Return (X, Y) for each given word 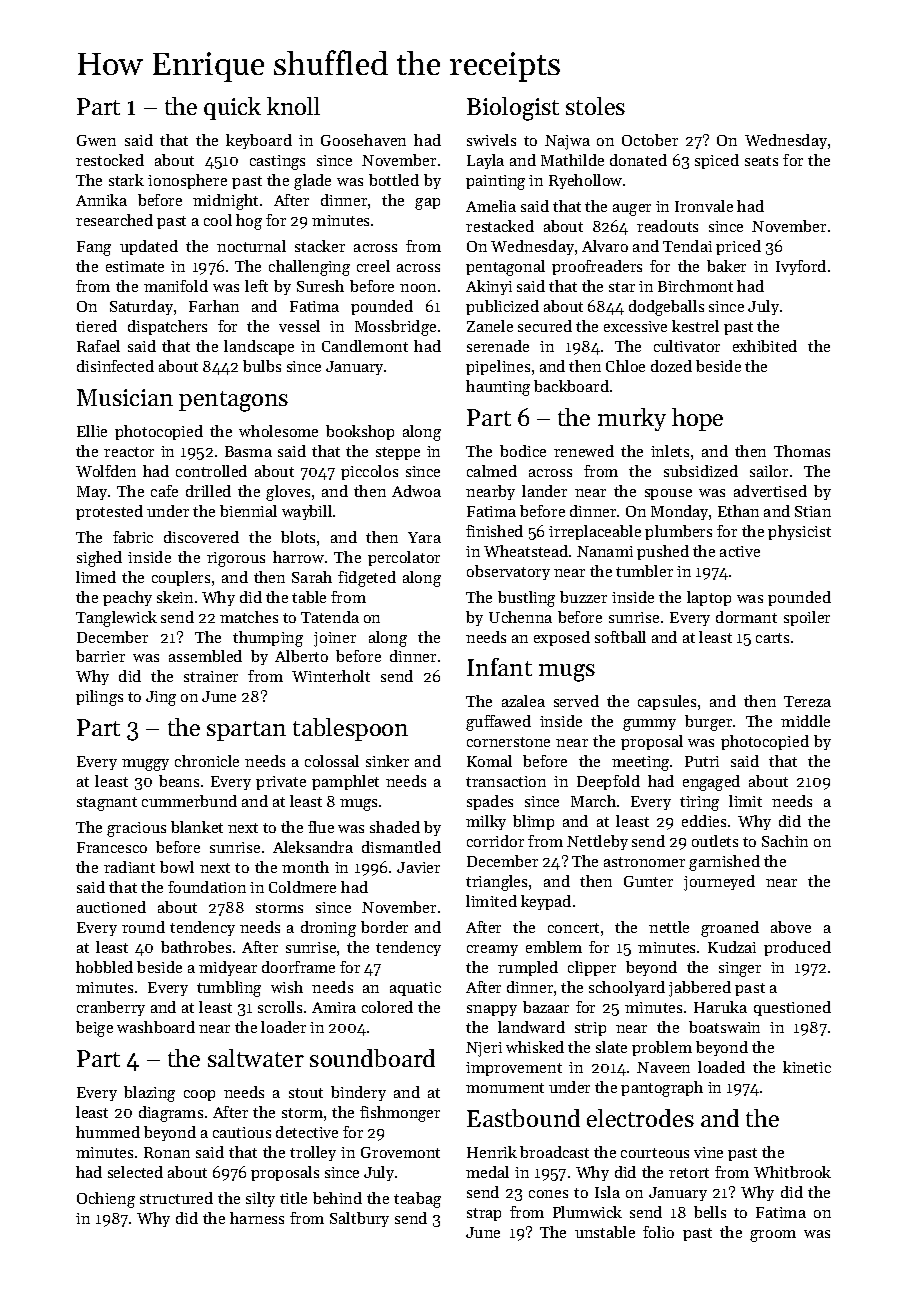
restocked (110, 160)
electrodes (640, 1118)
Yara (424, 537)
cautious (242, 1132)
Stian (813, 511)
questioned (792, 1008)
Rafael (98, 346)
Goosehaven (363, 140)
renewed (584, 451)
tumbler (644, 571)
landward (531, 1027)
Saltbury (359, 1219)
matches (249, 617)
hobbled (104, 967)
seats (761, 161)
